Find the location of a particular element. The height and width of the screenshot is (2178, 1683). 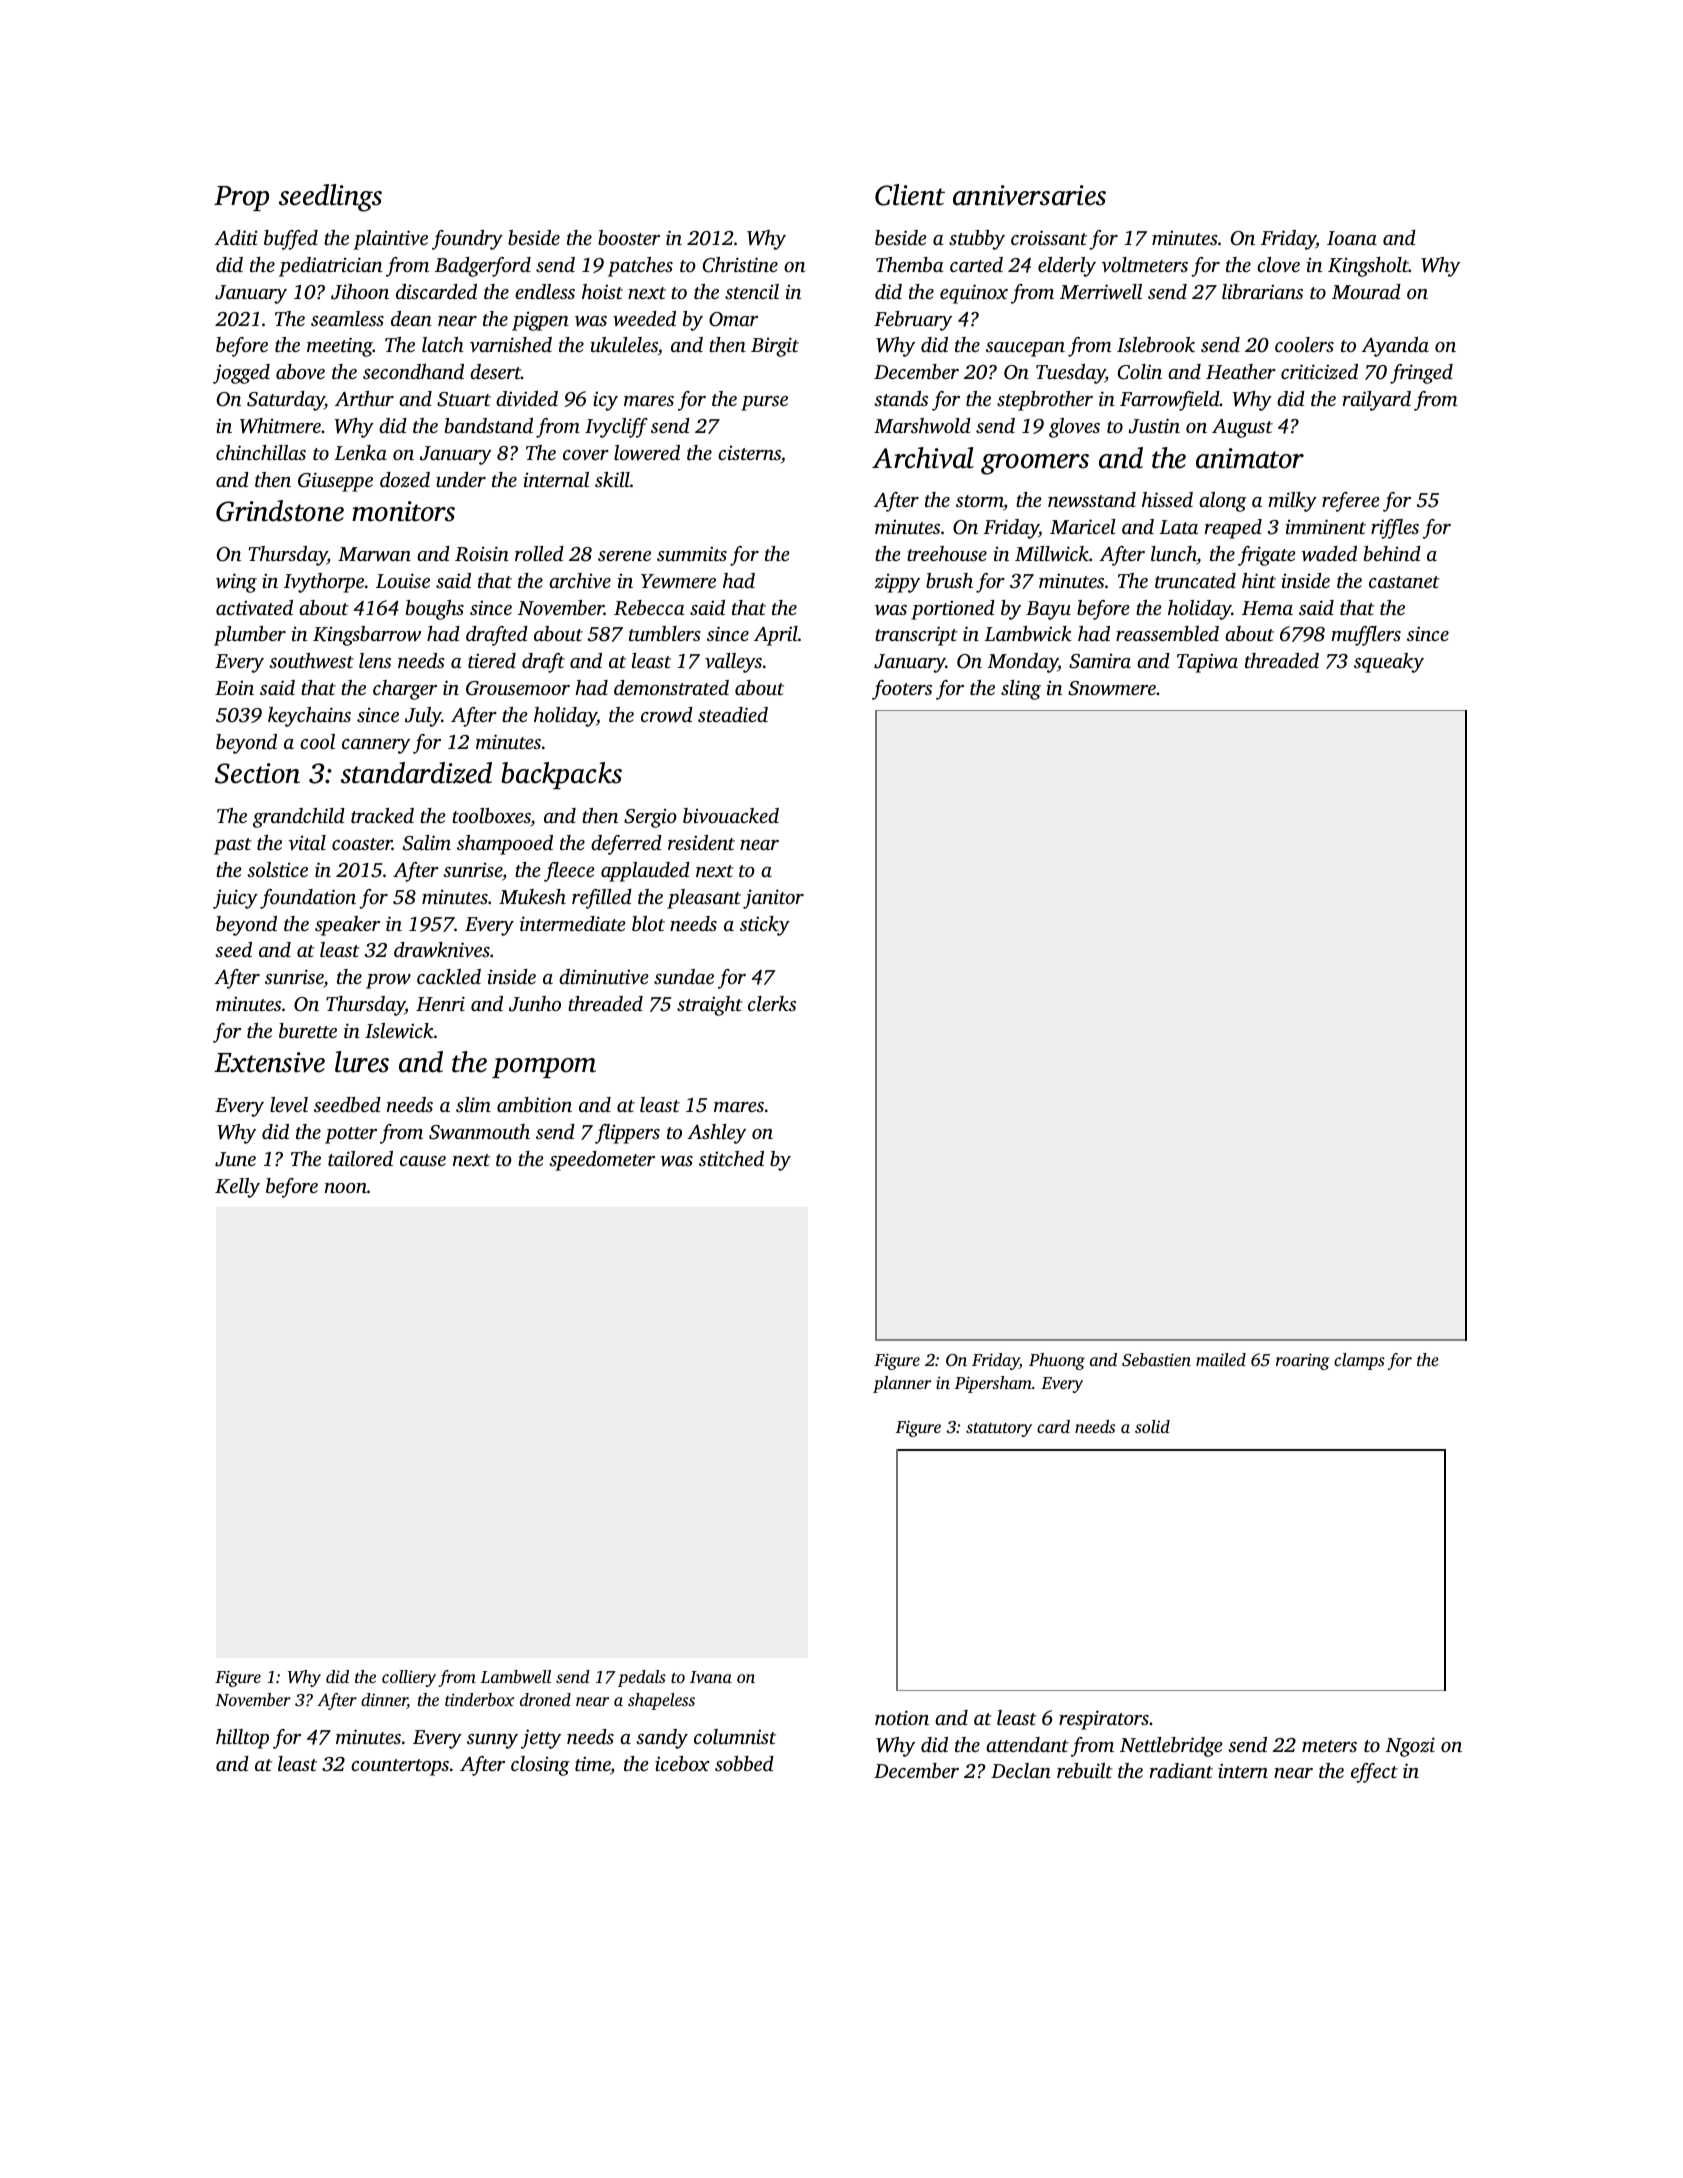

effect is located at coordinates (1374, 1773).
